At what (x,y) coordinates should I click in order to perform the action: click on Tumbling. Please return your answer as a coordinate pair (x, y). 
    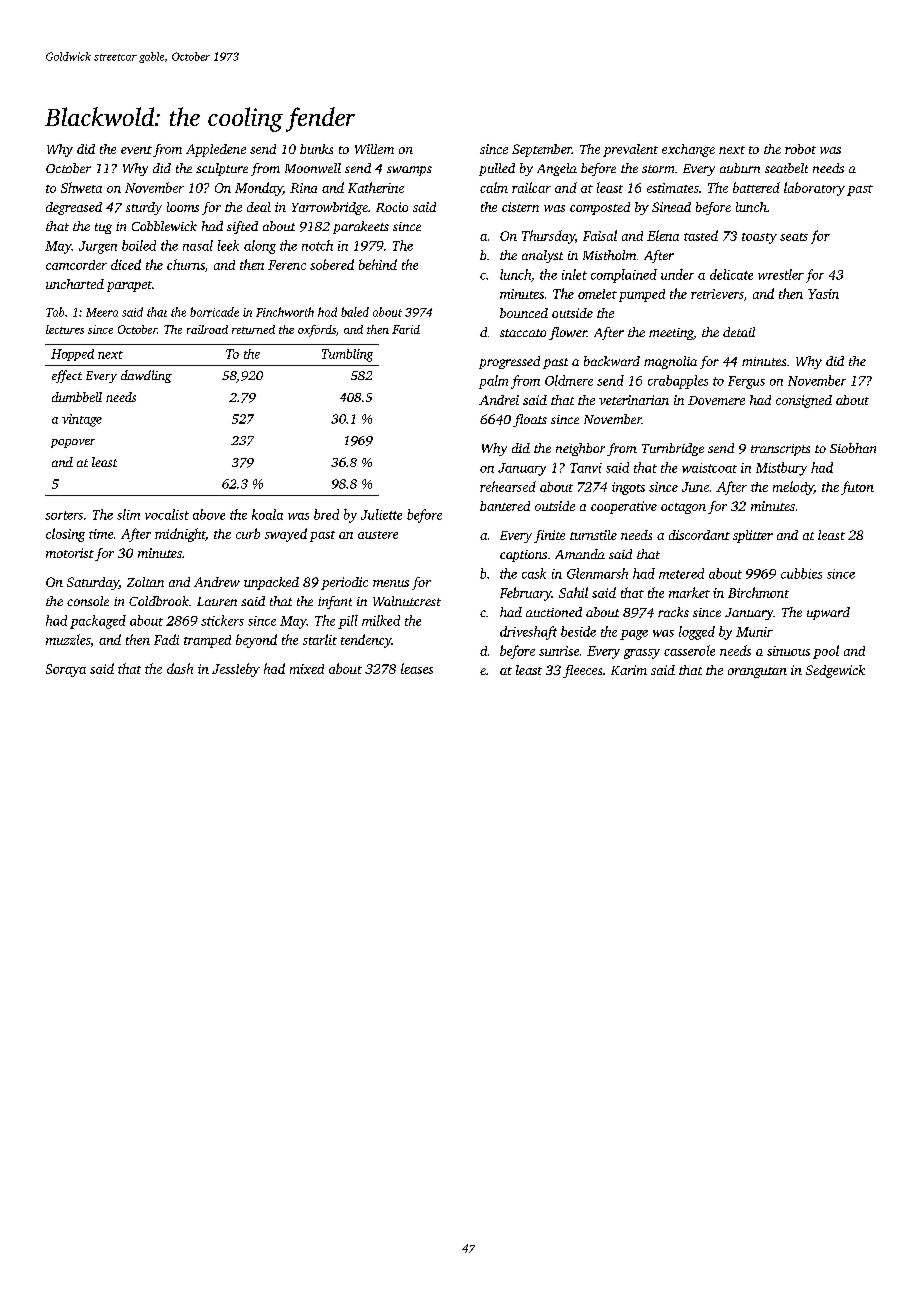
    Looking at the image, I should click on (347, 355).
